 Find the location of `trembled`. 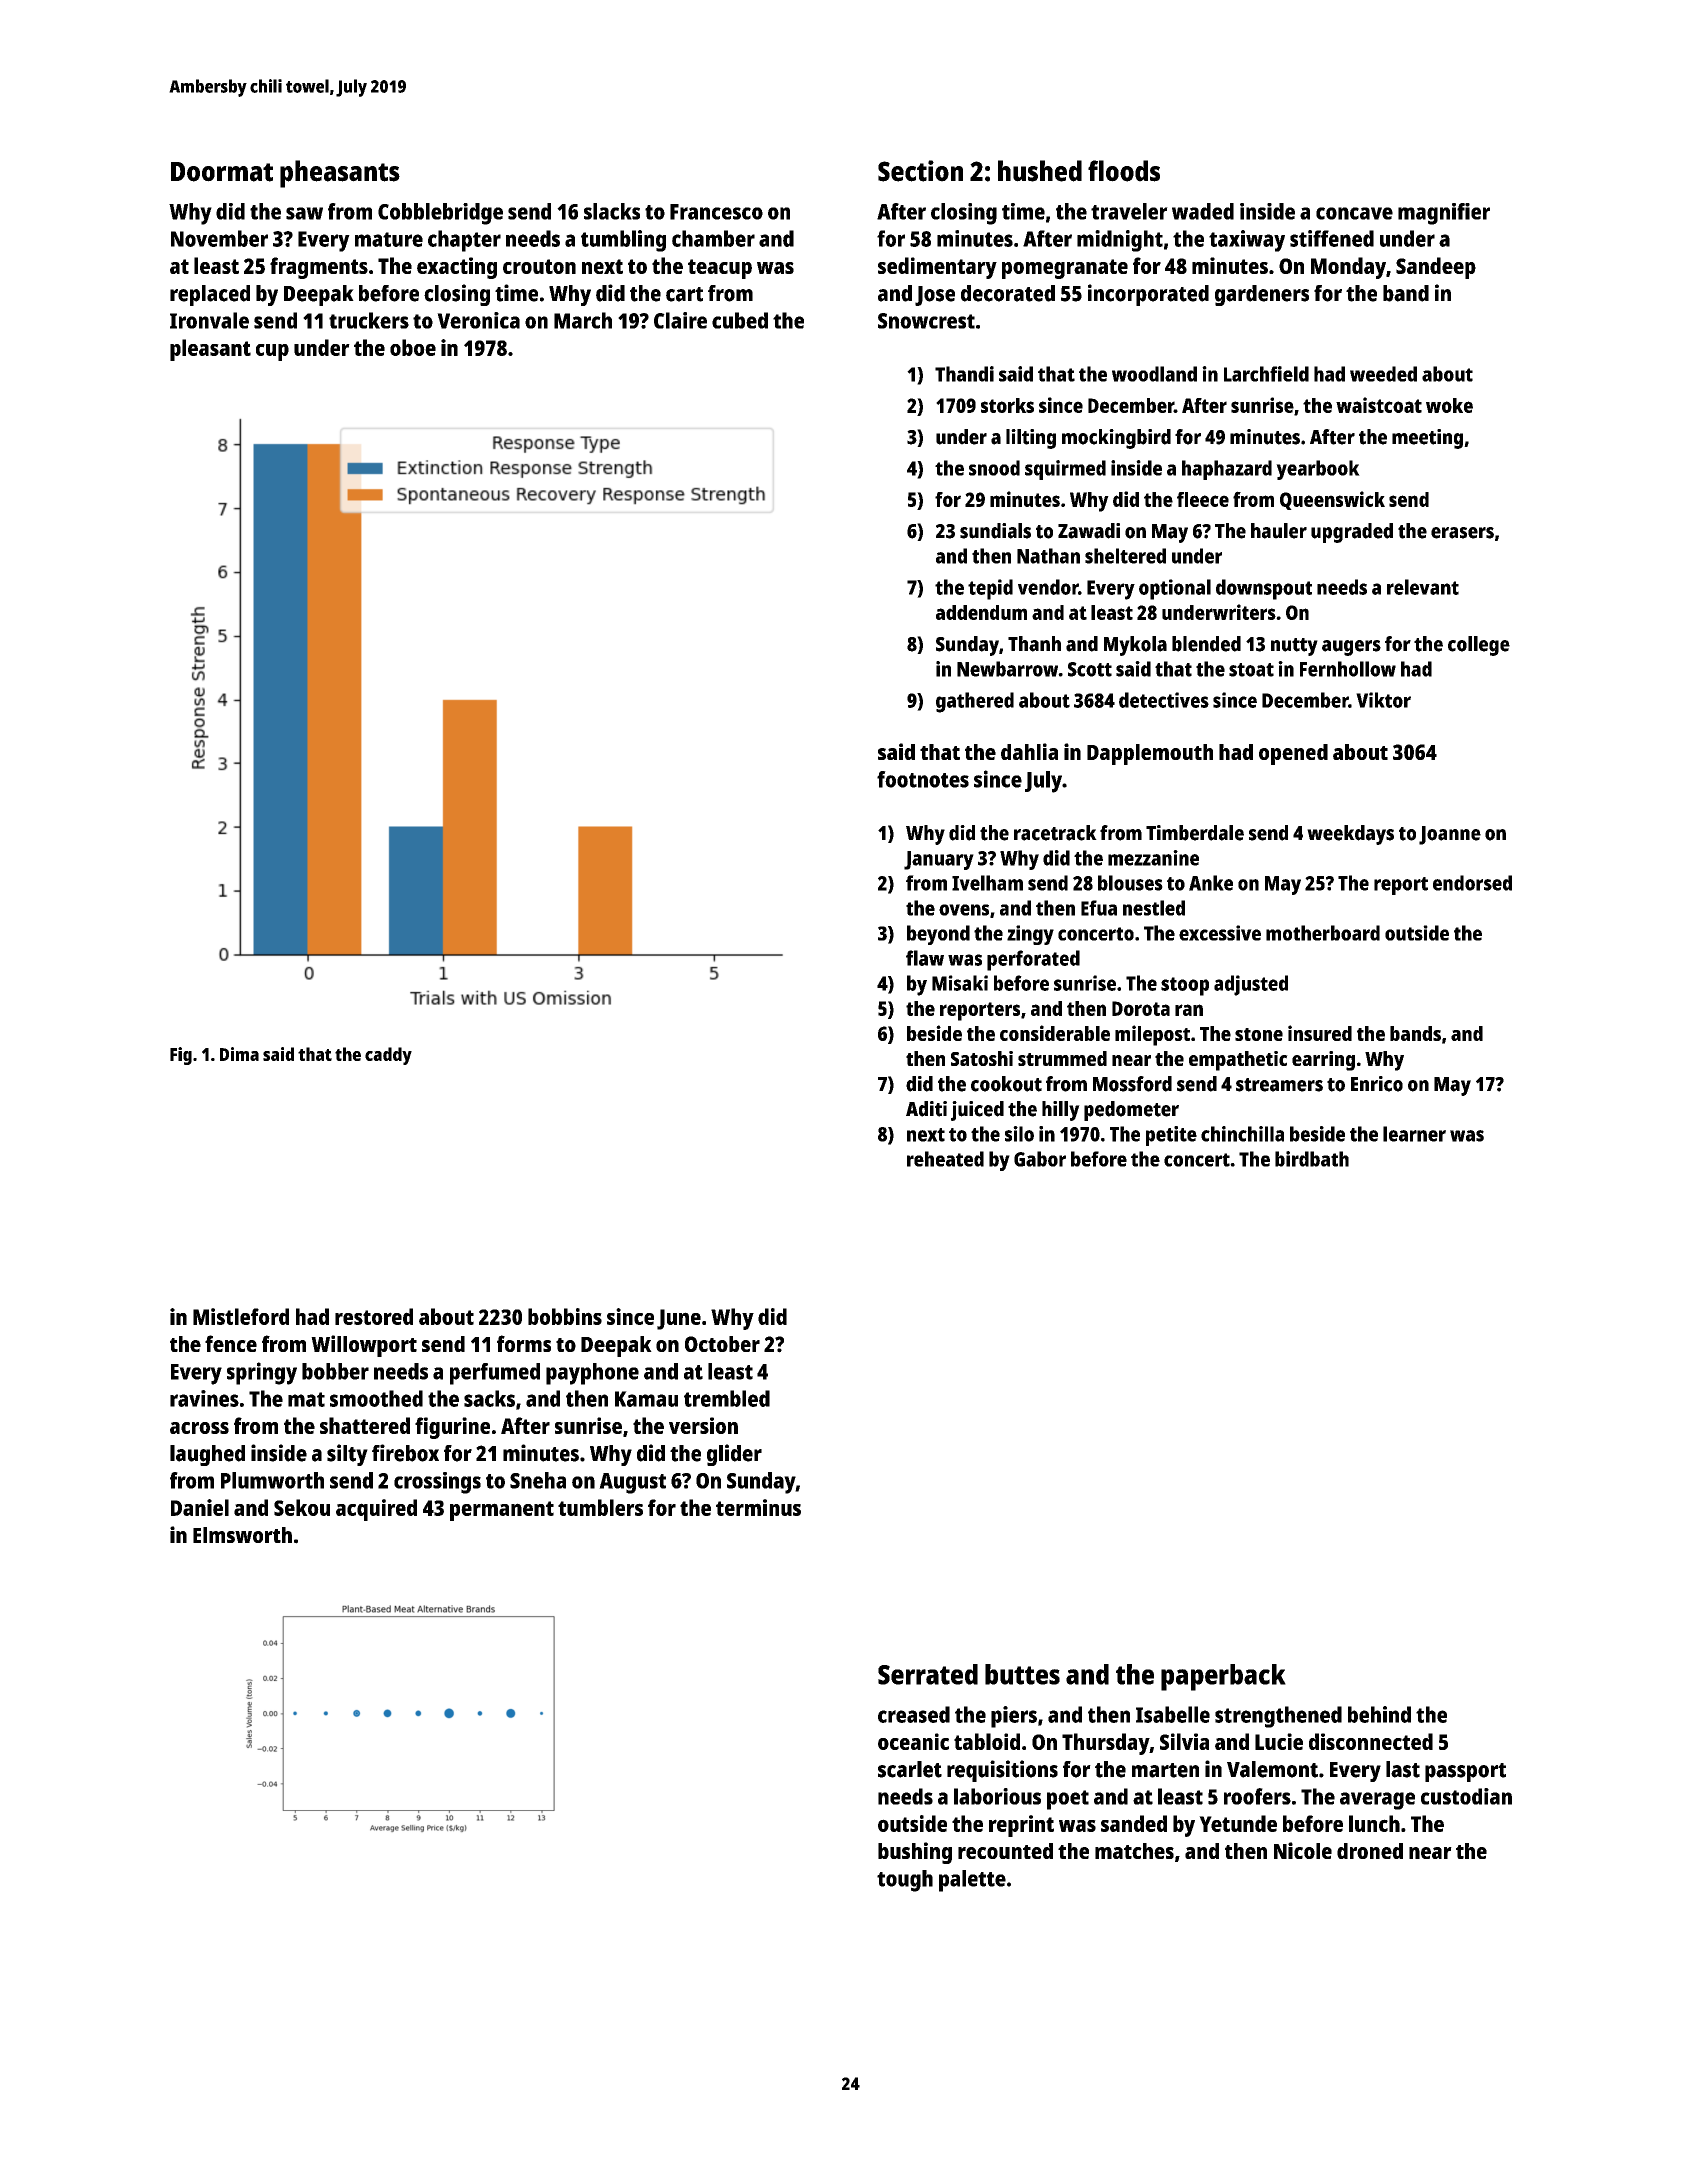

trembled is located at coordinates (727, 1398).
